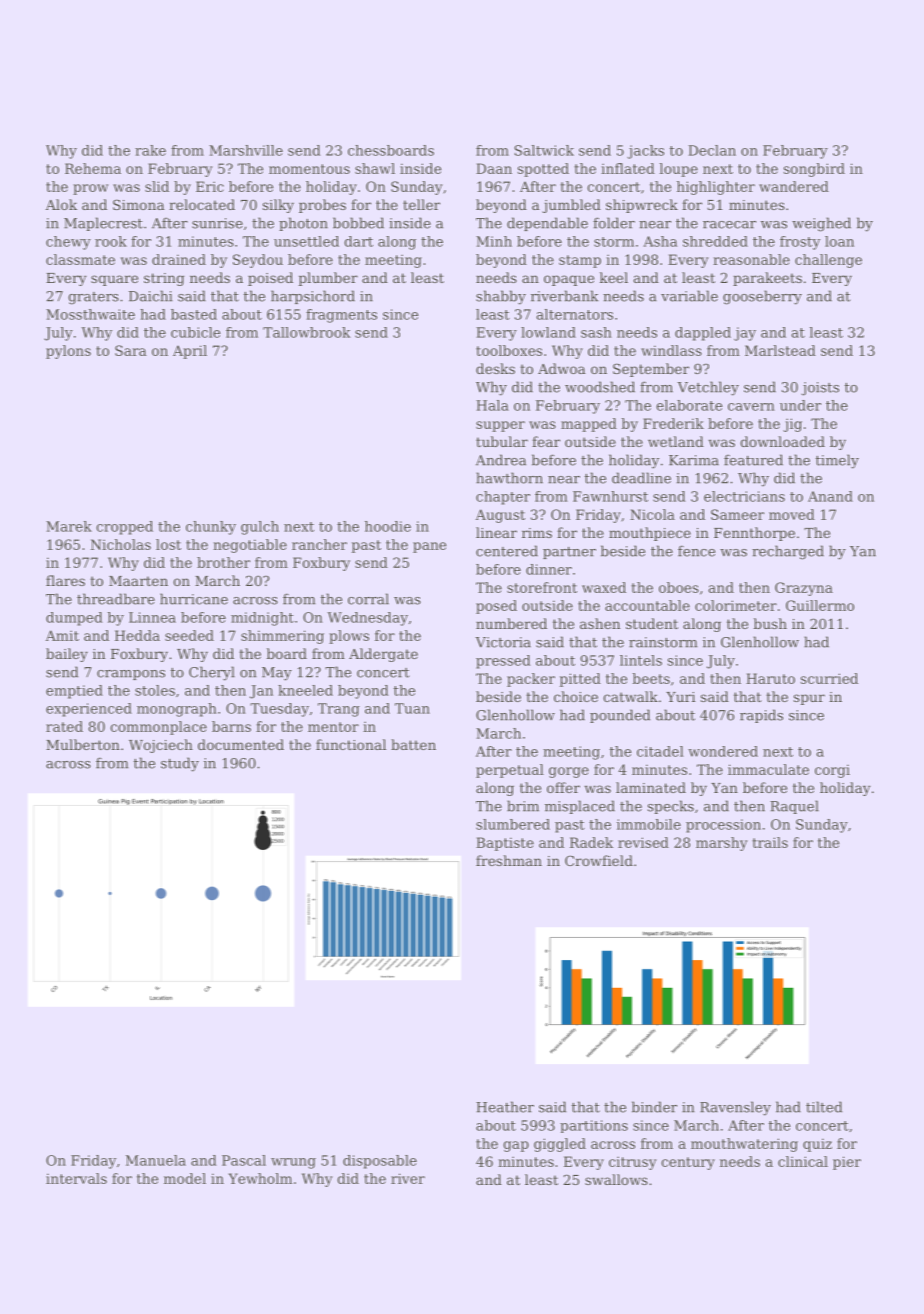 The image size is (924, 1314). What do you see at coordinates (712, 150) in the screenshot?
I see `Declan` at bounding box center [712, 150].
